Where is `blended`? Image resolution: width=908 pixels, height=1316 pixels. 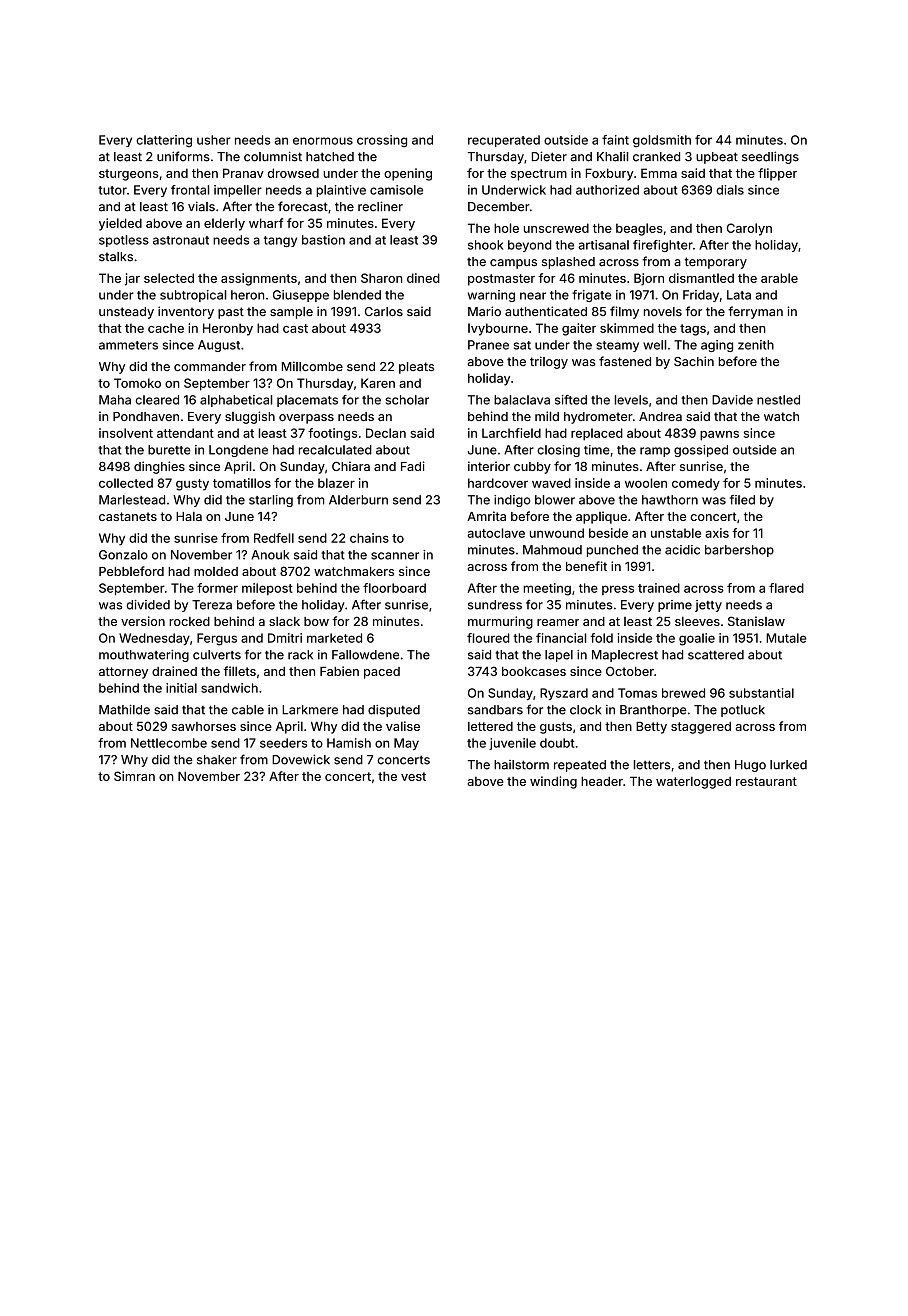 blended is located at coordinates (357, 295).
